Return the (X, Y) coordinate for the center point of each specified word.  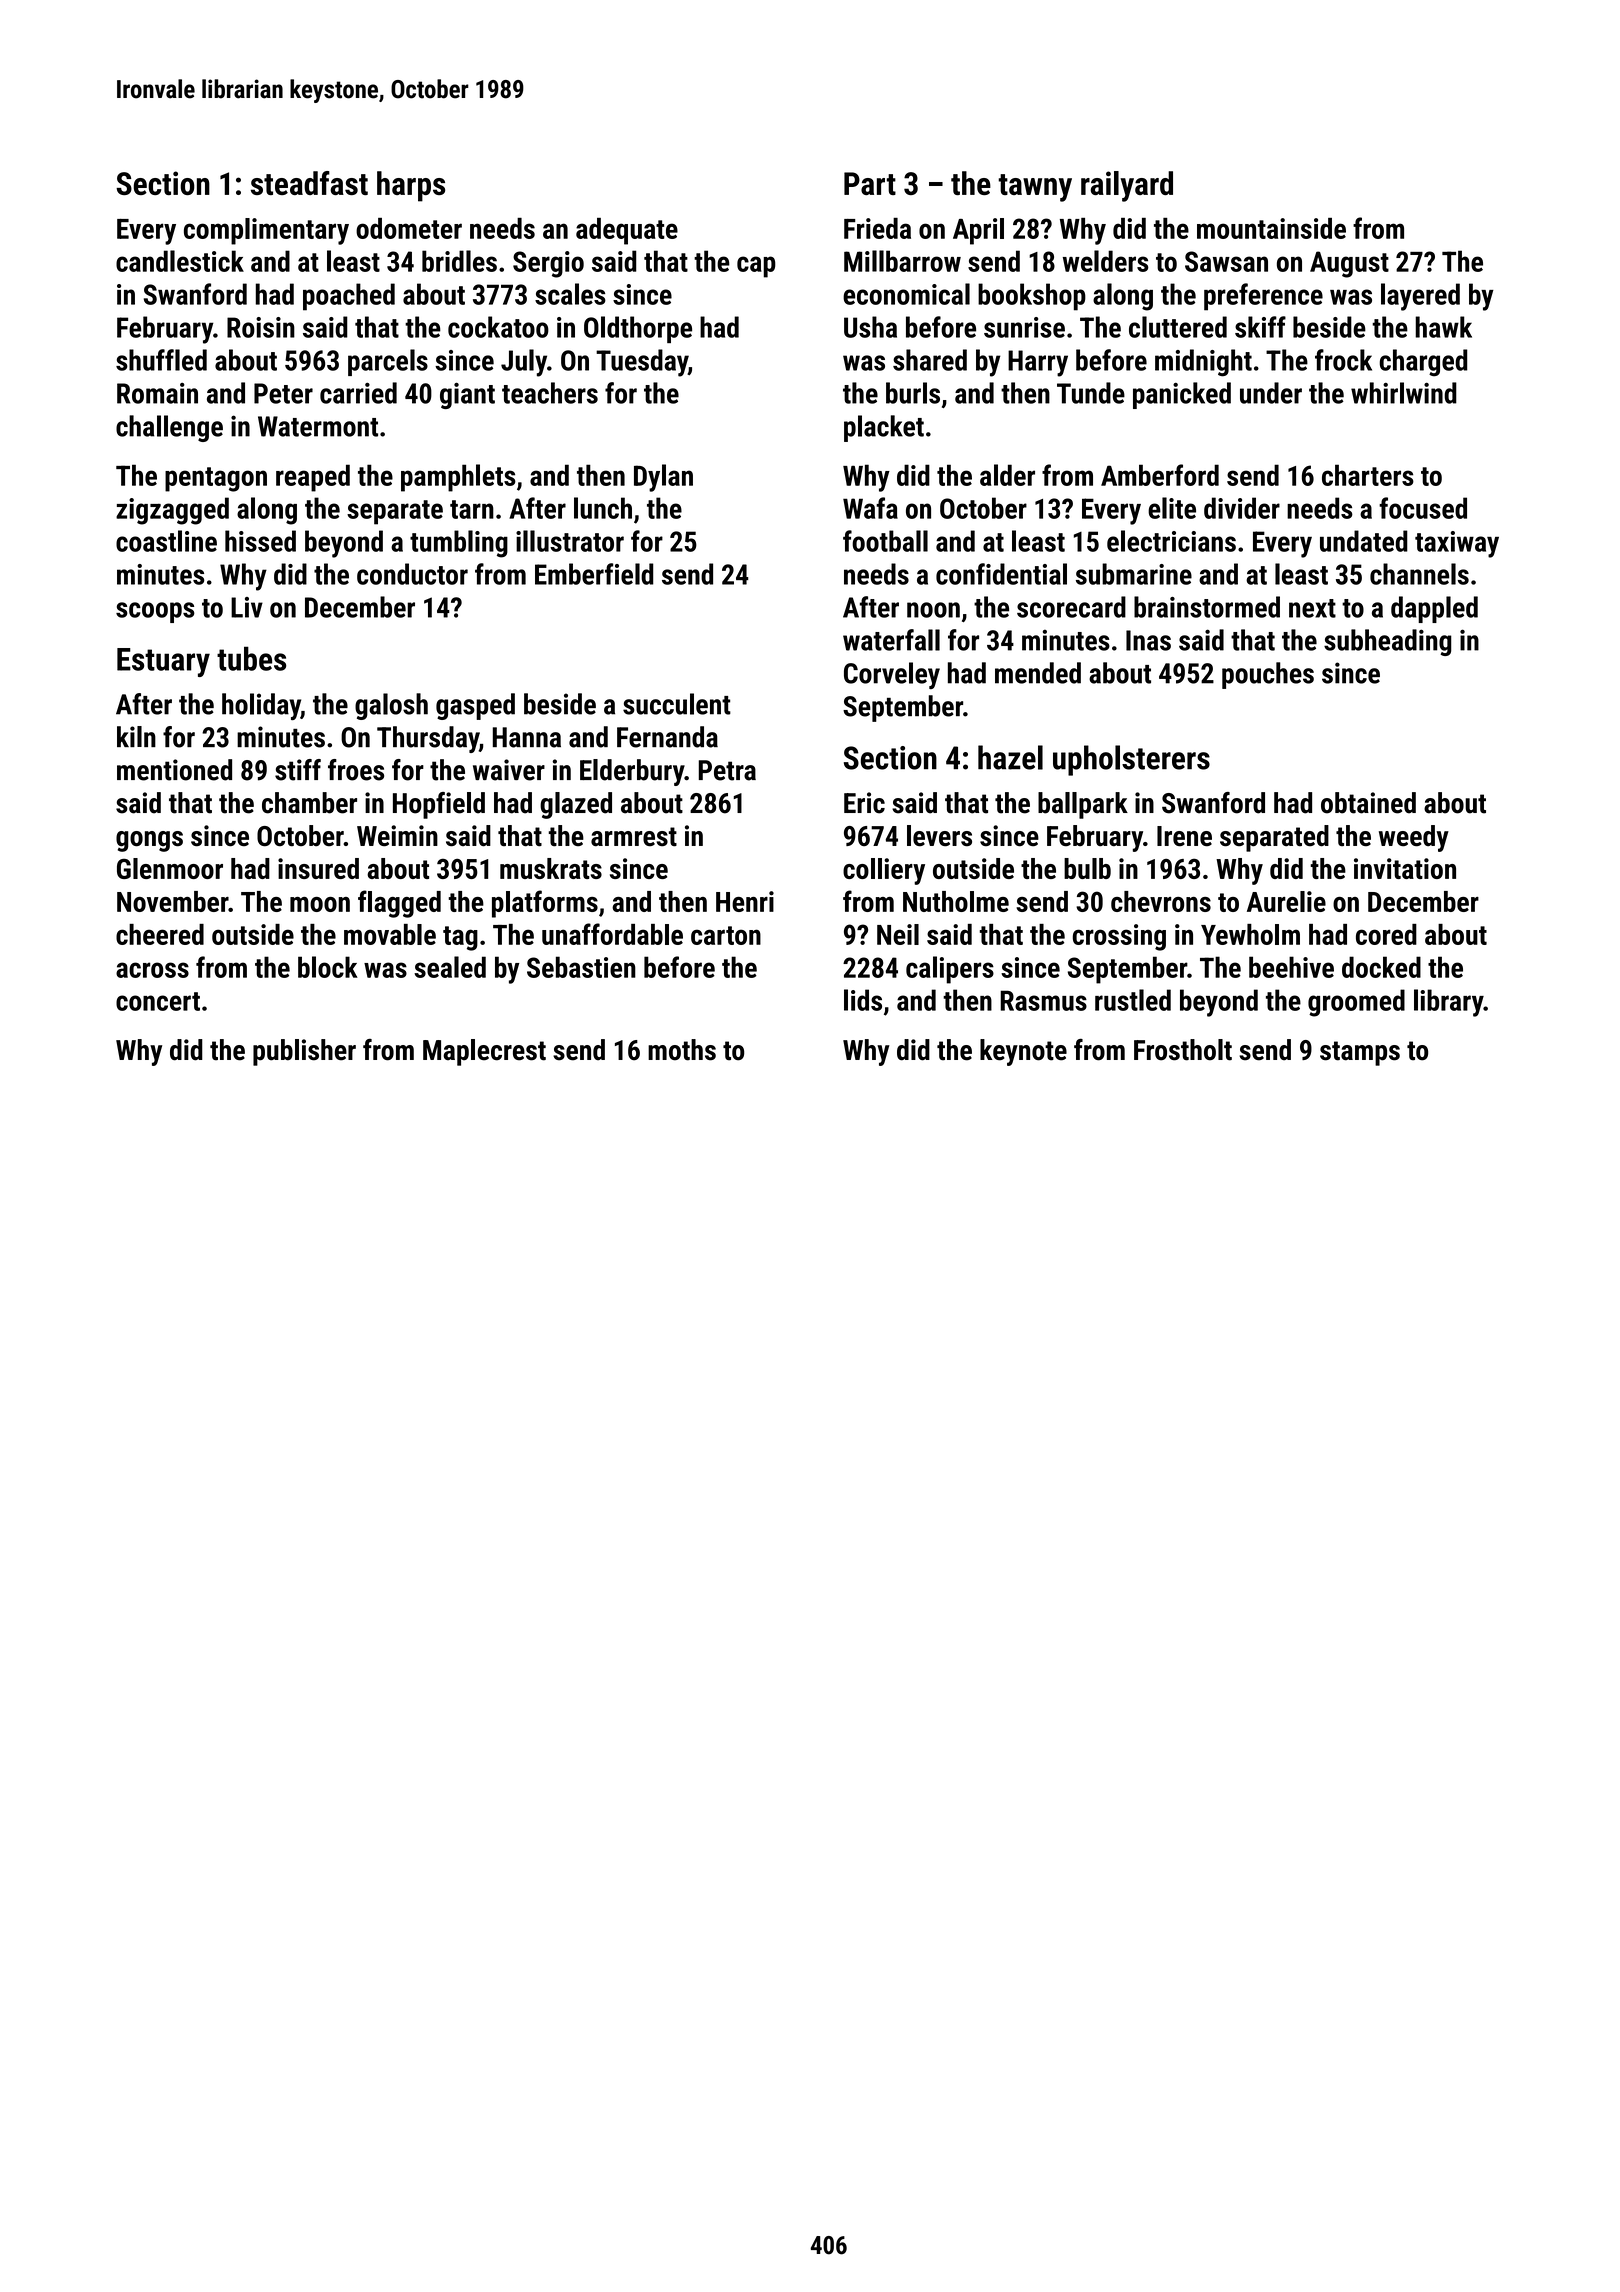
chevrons (1161, 901)
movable (390, 934)
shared (930, 360)
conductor (412, 574)
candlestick (180, 261)
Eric (864, 803)
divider (1242, 508)
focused (1423, 508)
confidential (1001, 574)
